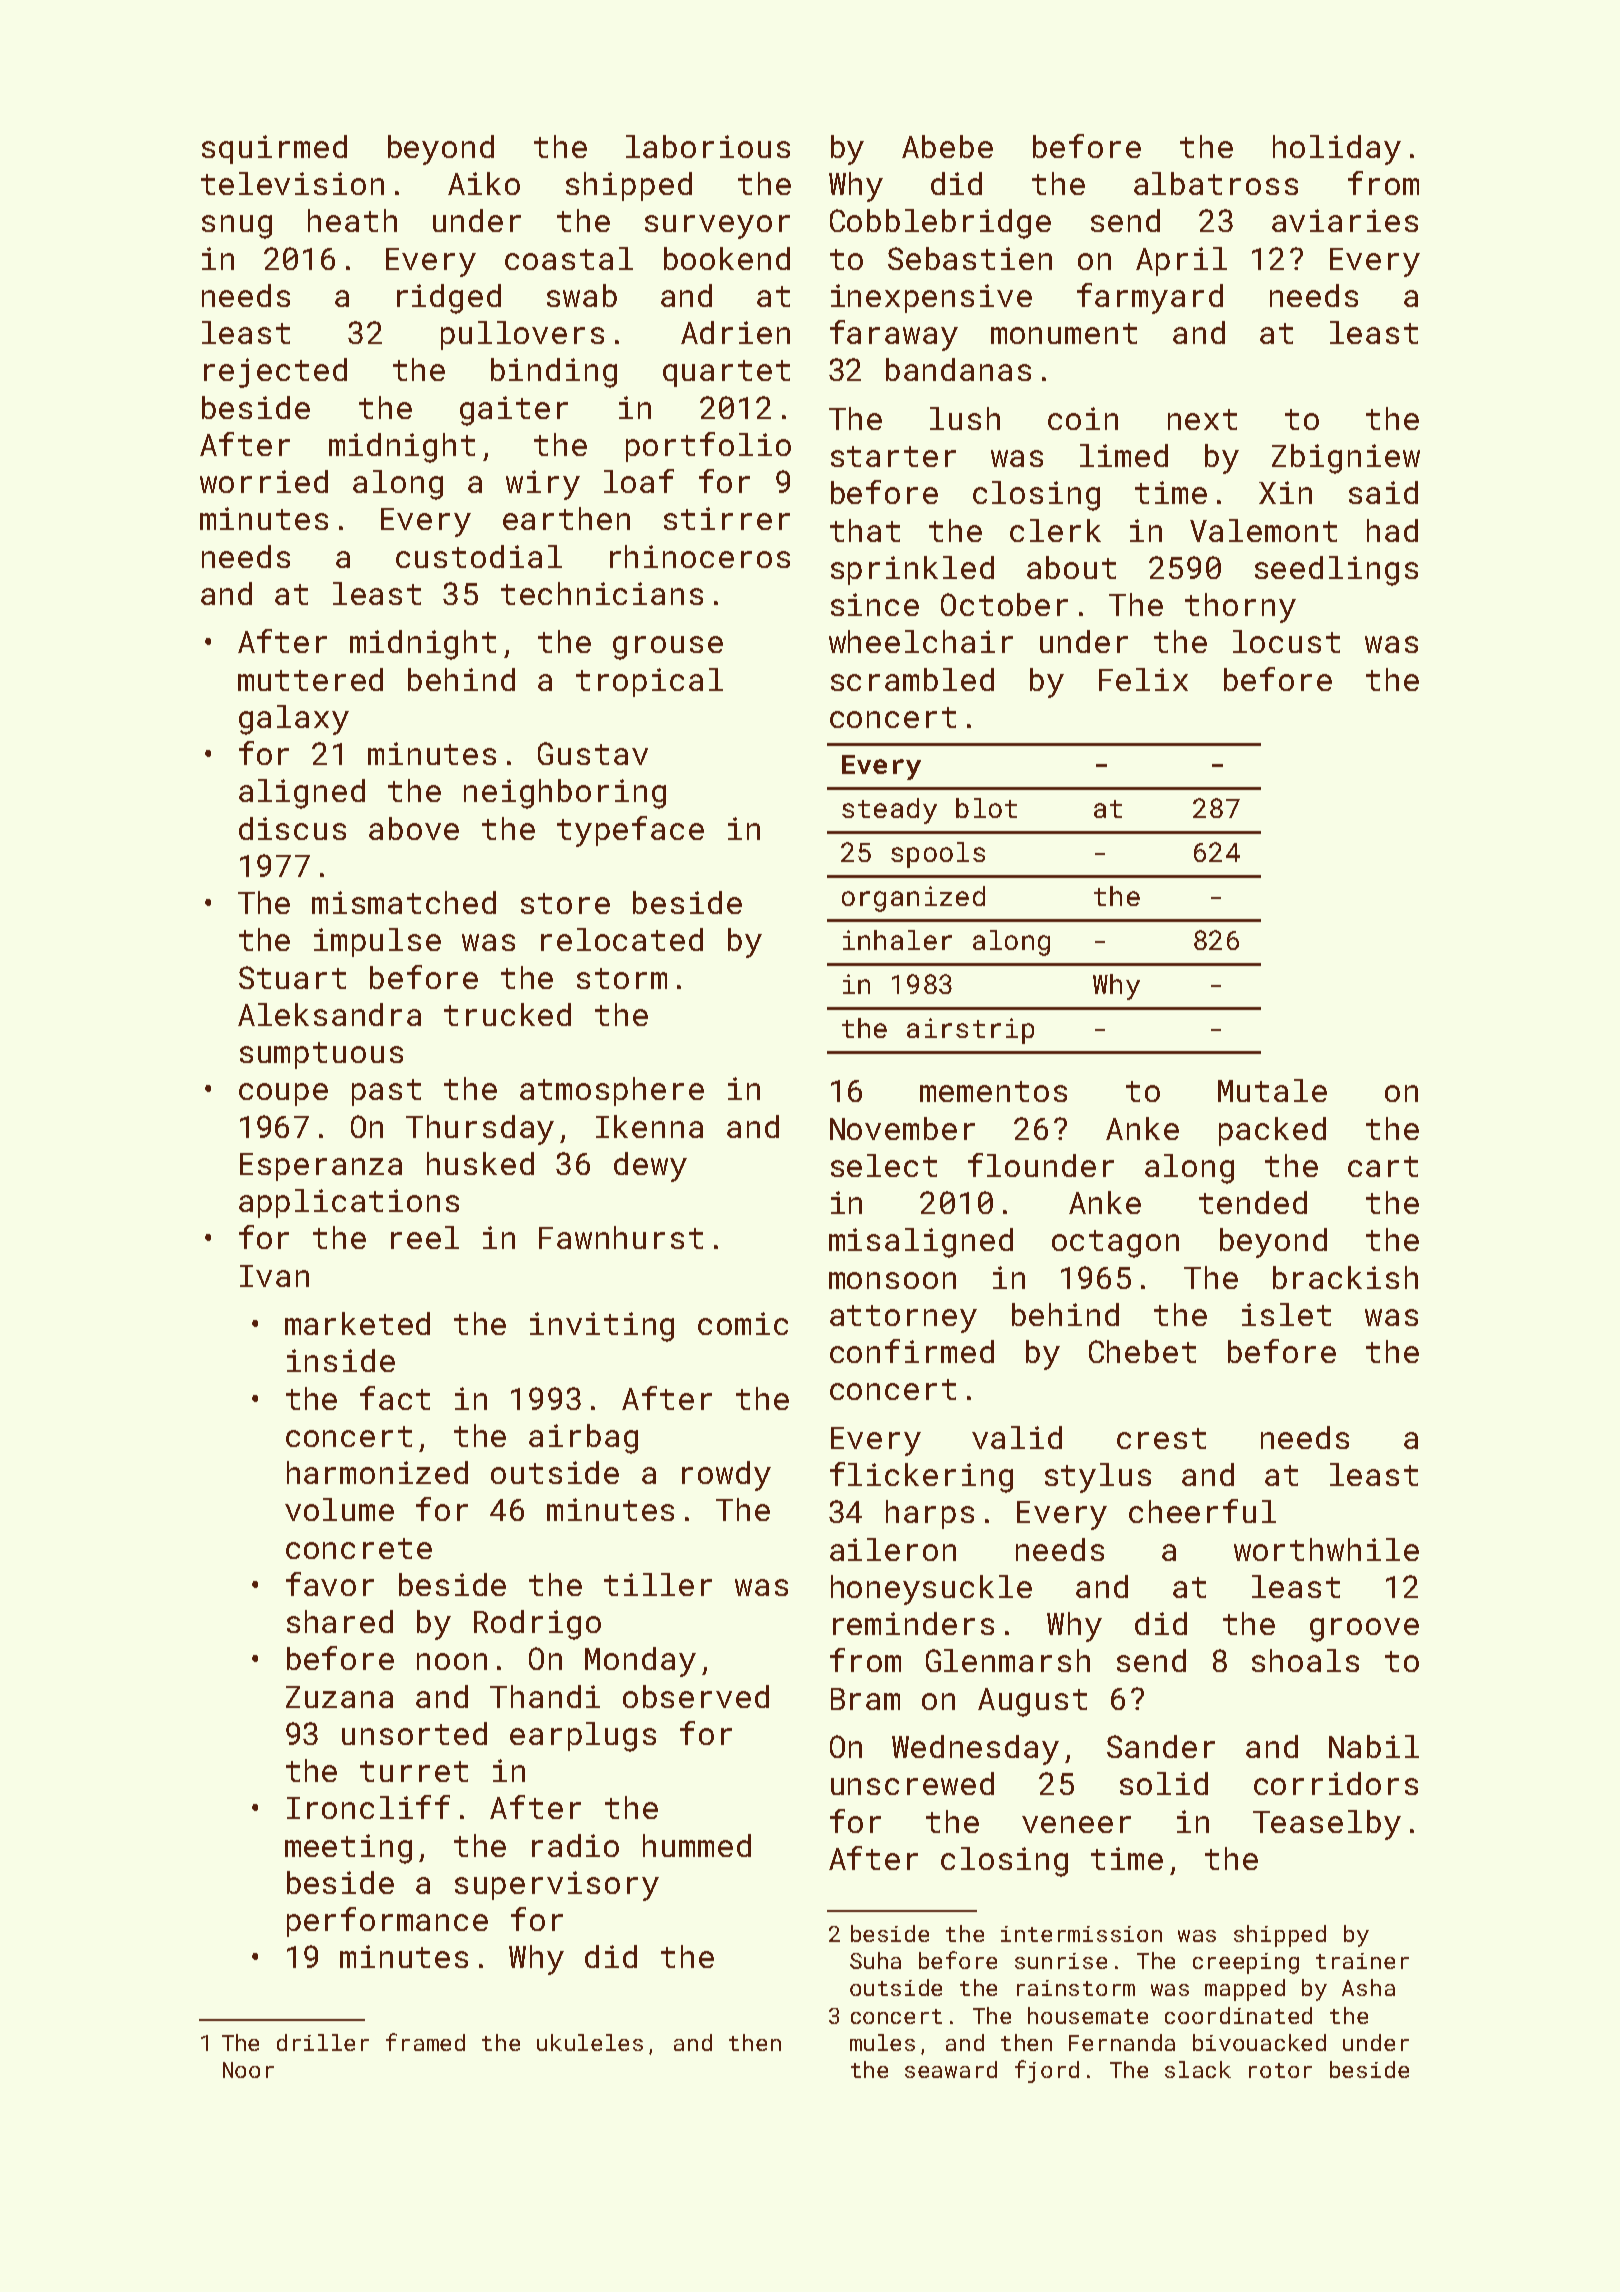  Describe the element at coordinates (1383, 1166) in the screenshot. I see `cart` at that location.
